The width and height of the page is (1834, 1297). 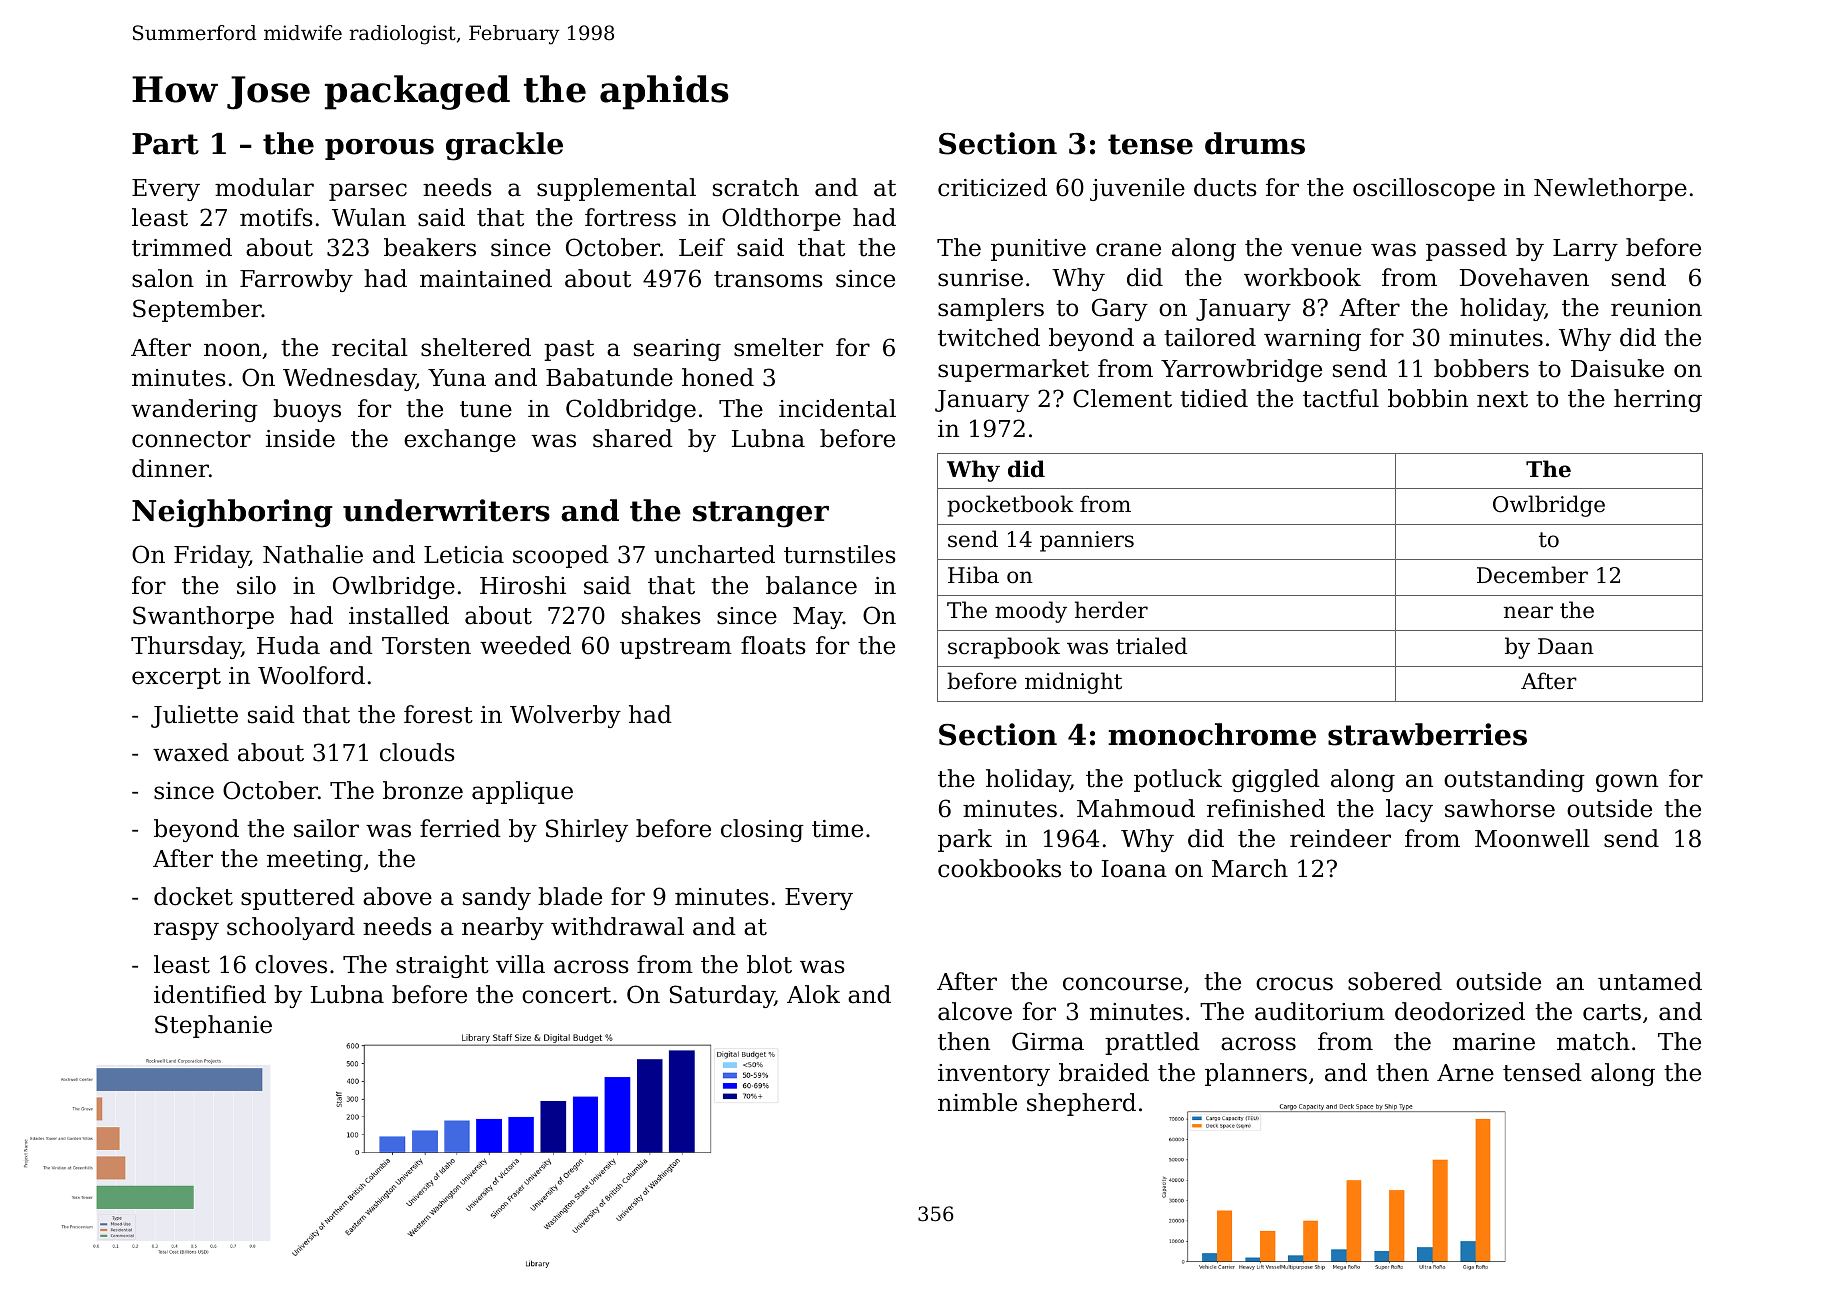 What do you see at coordinates (1465, 1073) in the page?
I see `Arne` at bounding box center [1465, 1073].
